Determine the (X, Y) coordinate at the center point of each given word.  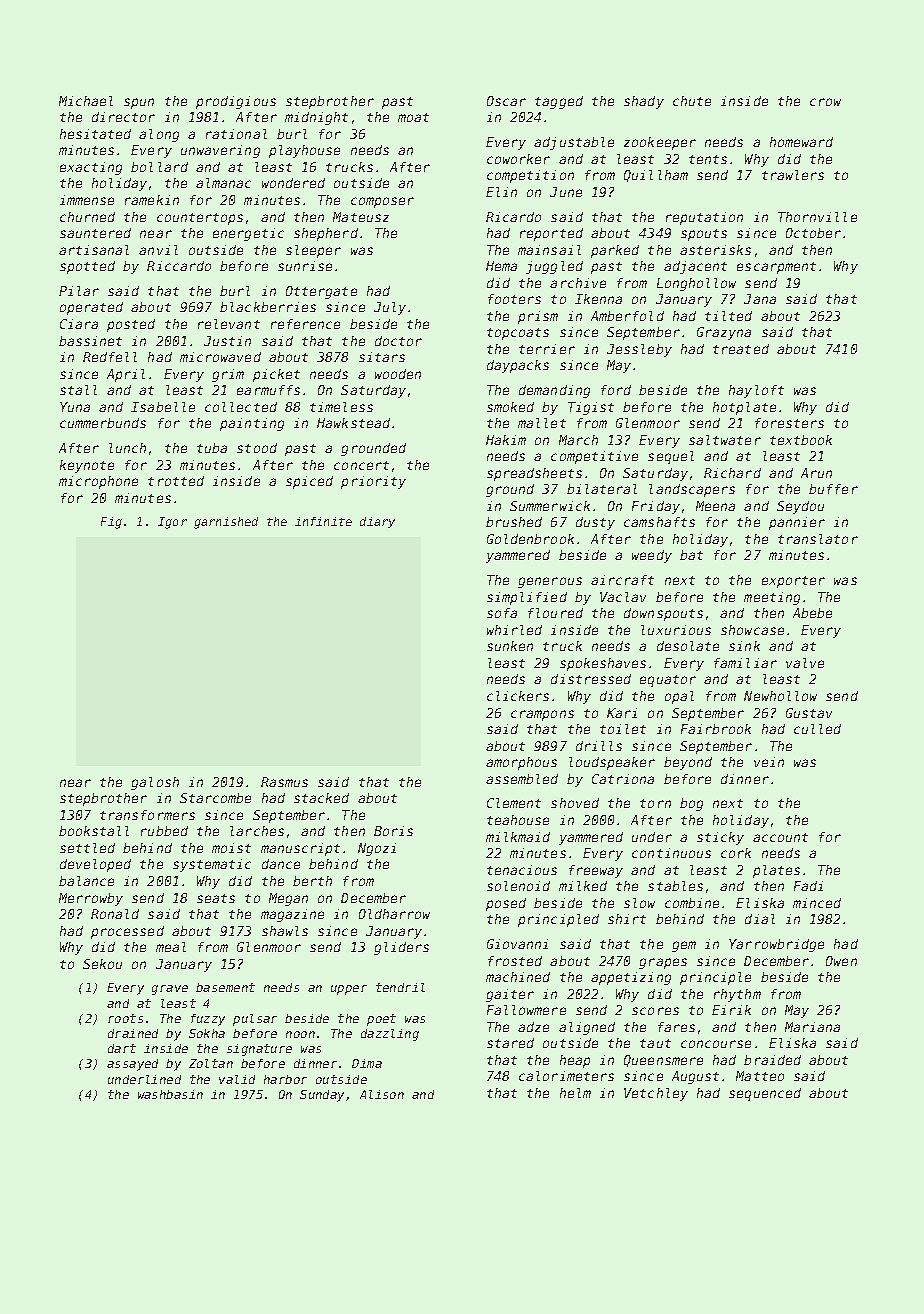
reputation (704, 218)
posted (131, 325)
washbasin (170, 1094)
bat (691, 555)
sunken (510, 646)
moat (413, 117)
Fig (111, 523)
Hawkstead (353, 423)
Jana (760, 299)
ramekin (152, 200)
